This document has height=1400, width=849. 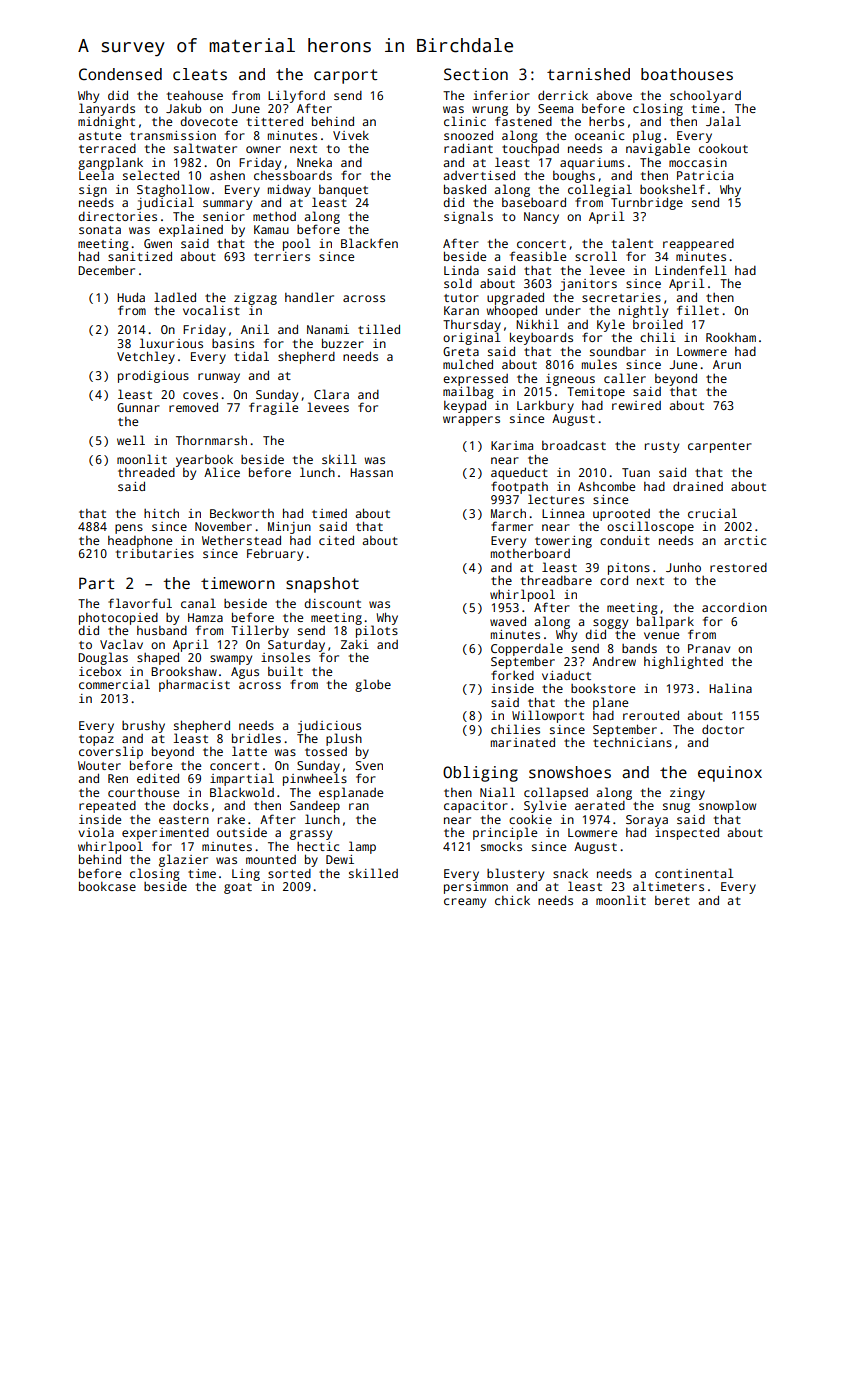 What do you see at coordinates (709, 648) in the document?
I see `Pranav` at bounding box center [709, 648].
